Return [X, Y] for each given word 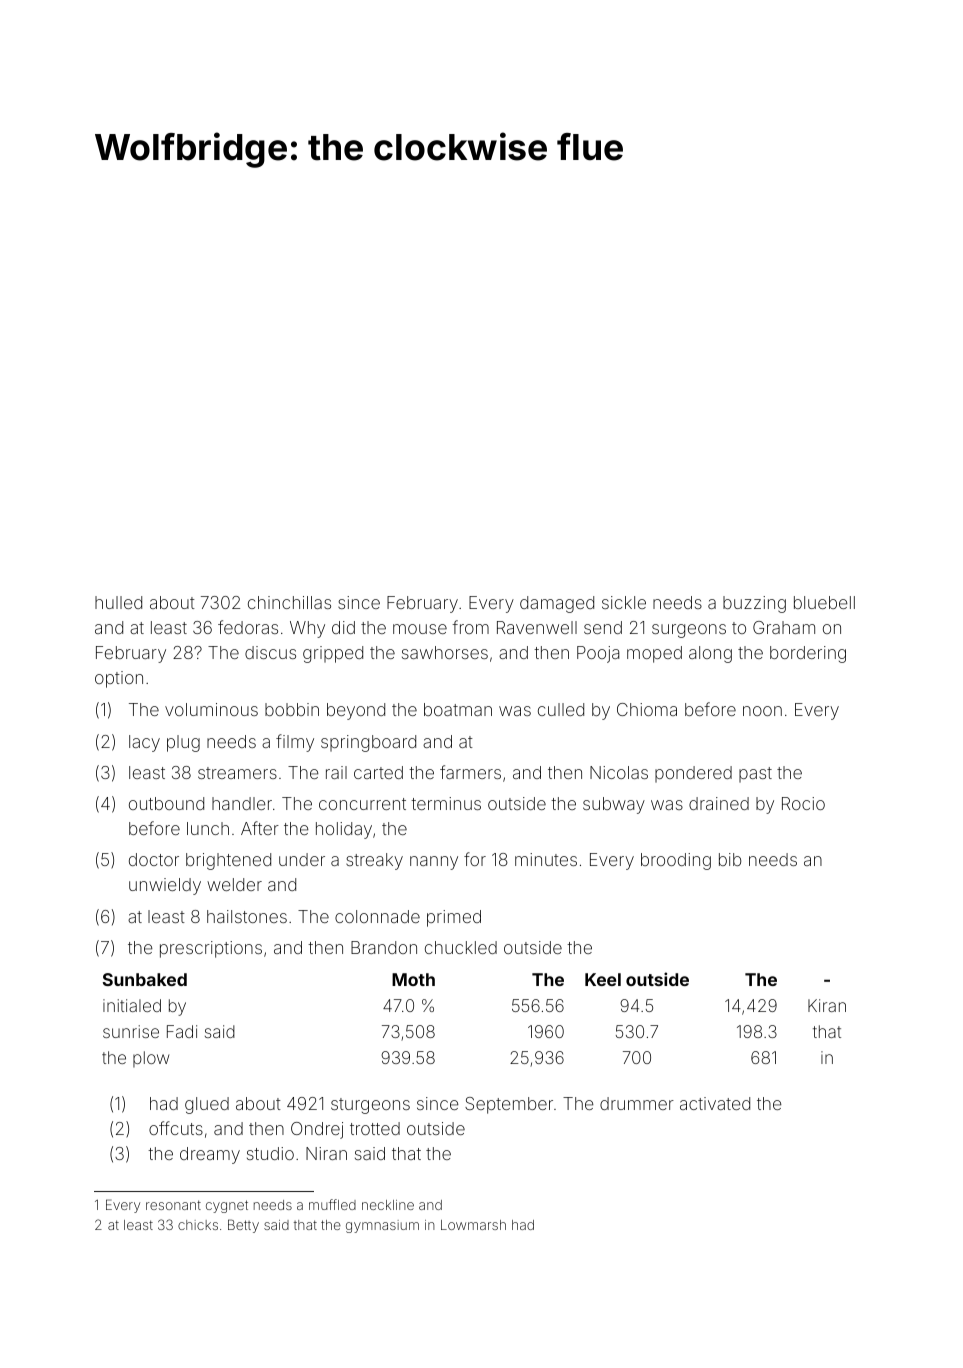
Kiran [827, 1005]
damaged [557, 604]
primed [454, 918]
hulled [118, 602]
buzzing [754, 604]
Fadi [182, 1031]
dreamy [210, 1155]
